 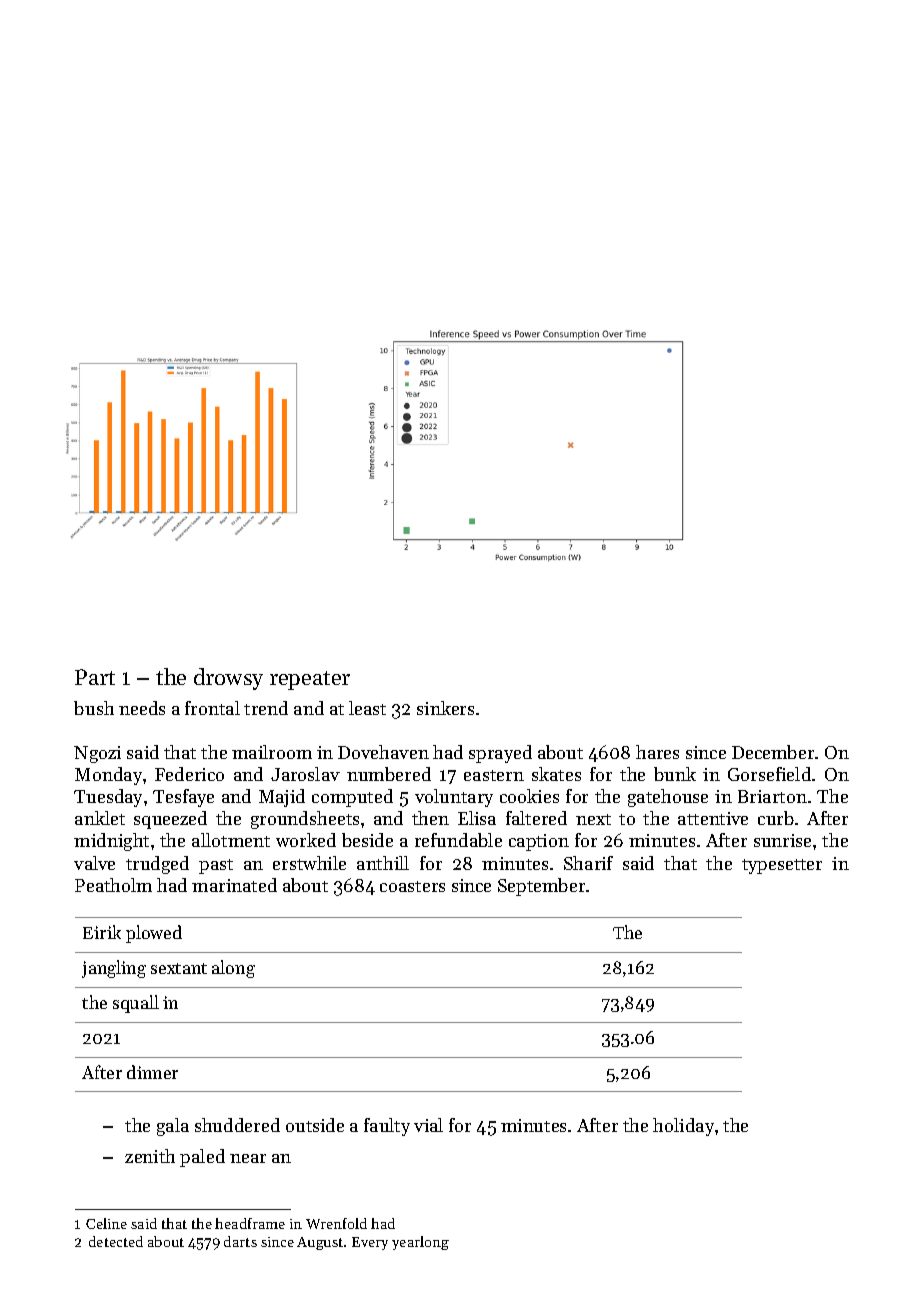 I want to click on drowsy, so click(x=228, y=679).
